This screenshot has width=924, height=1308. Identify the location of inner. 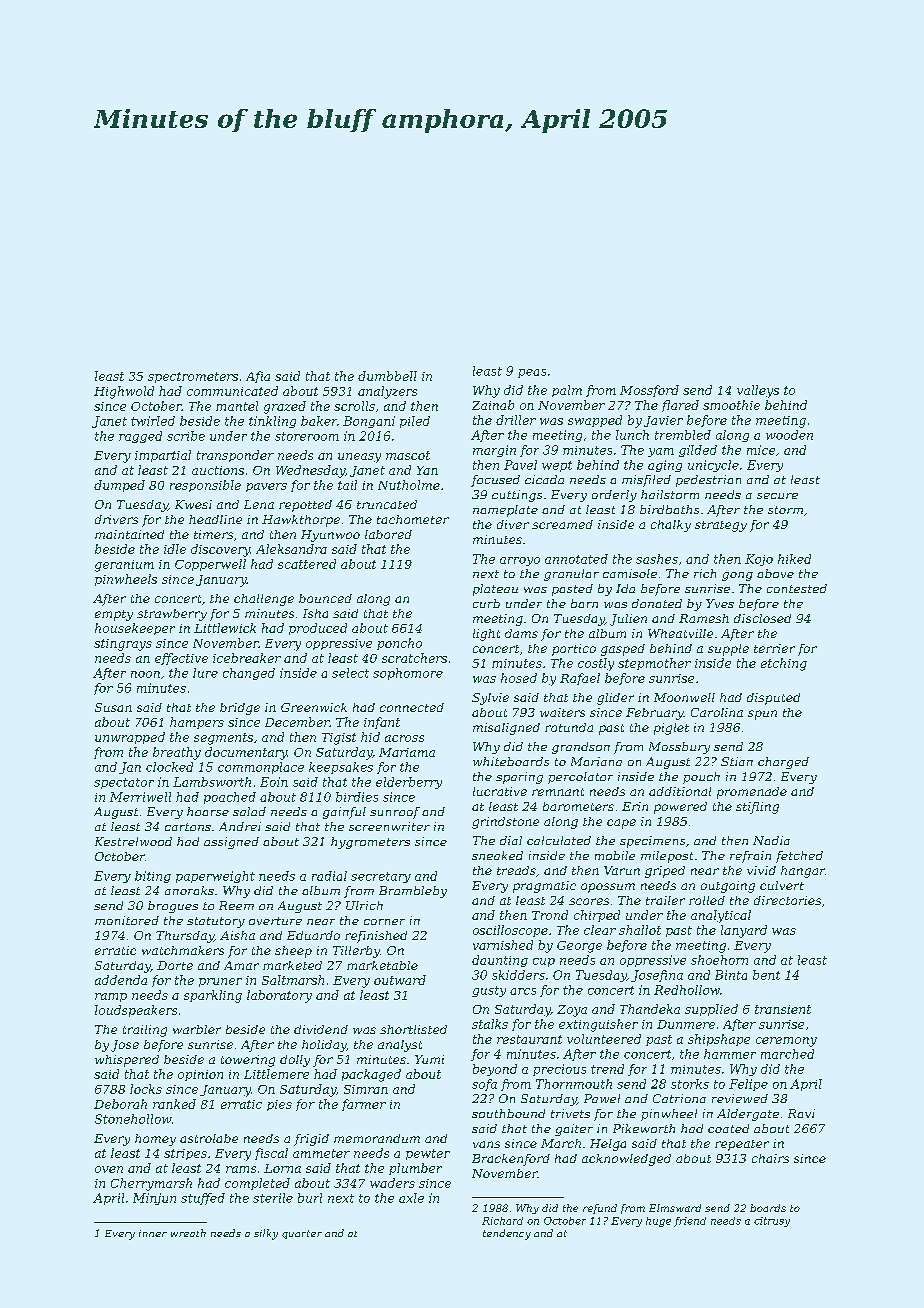
(153, 1233).
